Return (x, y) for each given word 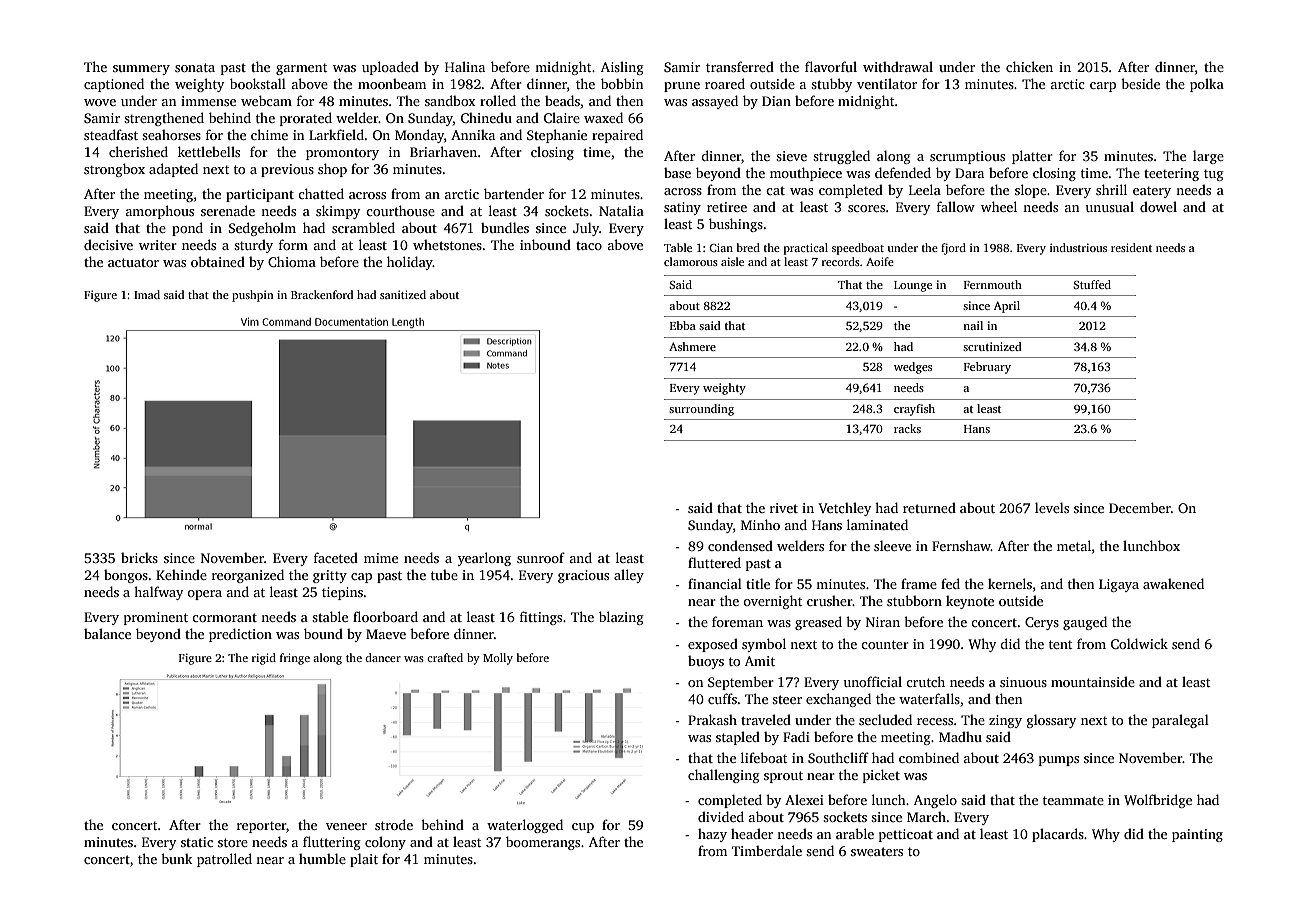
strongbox (114, 170)
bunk (176, 858)
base (677, 172)
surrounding (701, 410)
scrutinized (992, 346)
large (1208, 157)
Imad (147, 294)
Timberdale (767, 850)
